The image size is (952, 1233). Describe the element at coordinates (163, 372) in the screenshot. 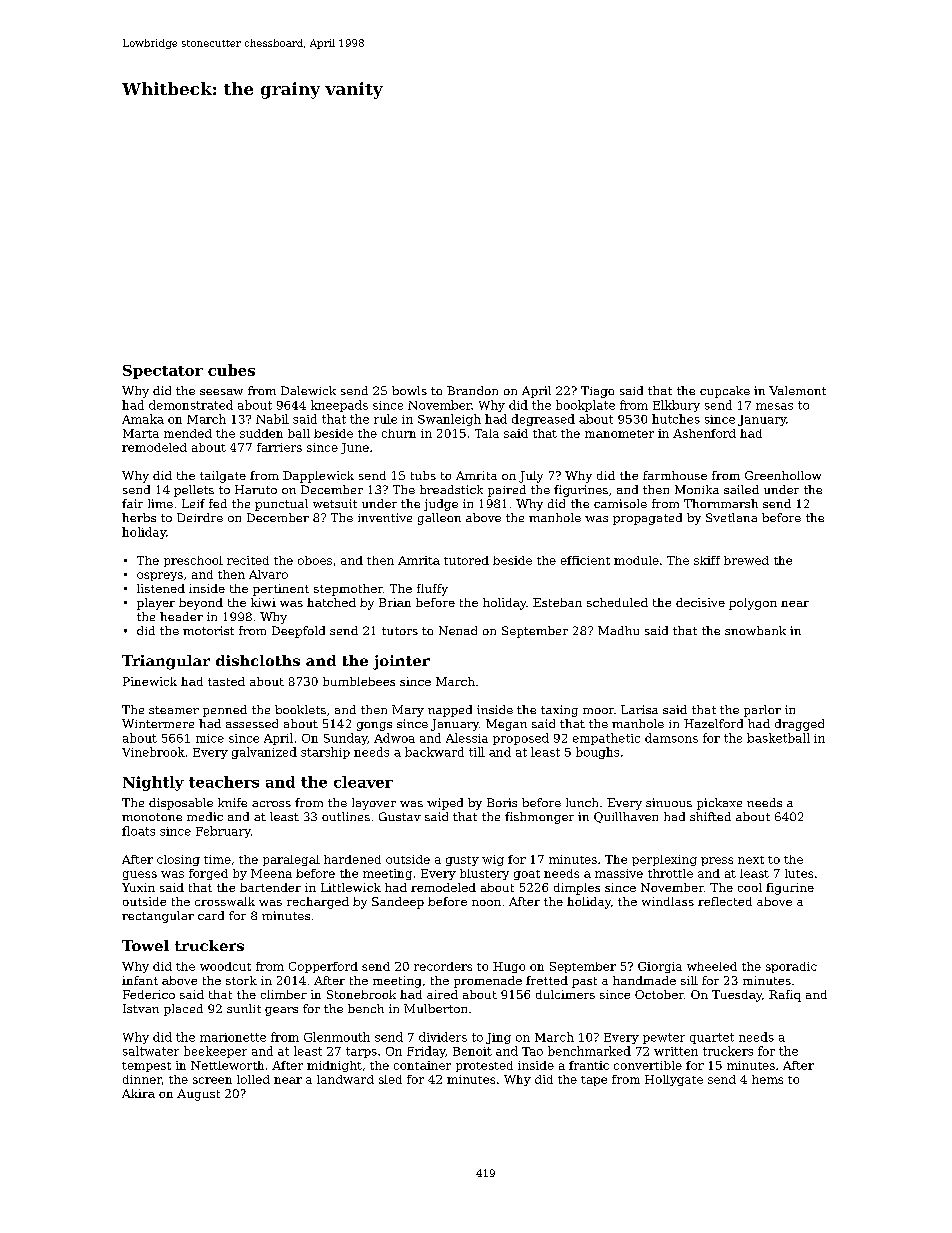

I see `Spectator` at that location.
